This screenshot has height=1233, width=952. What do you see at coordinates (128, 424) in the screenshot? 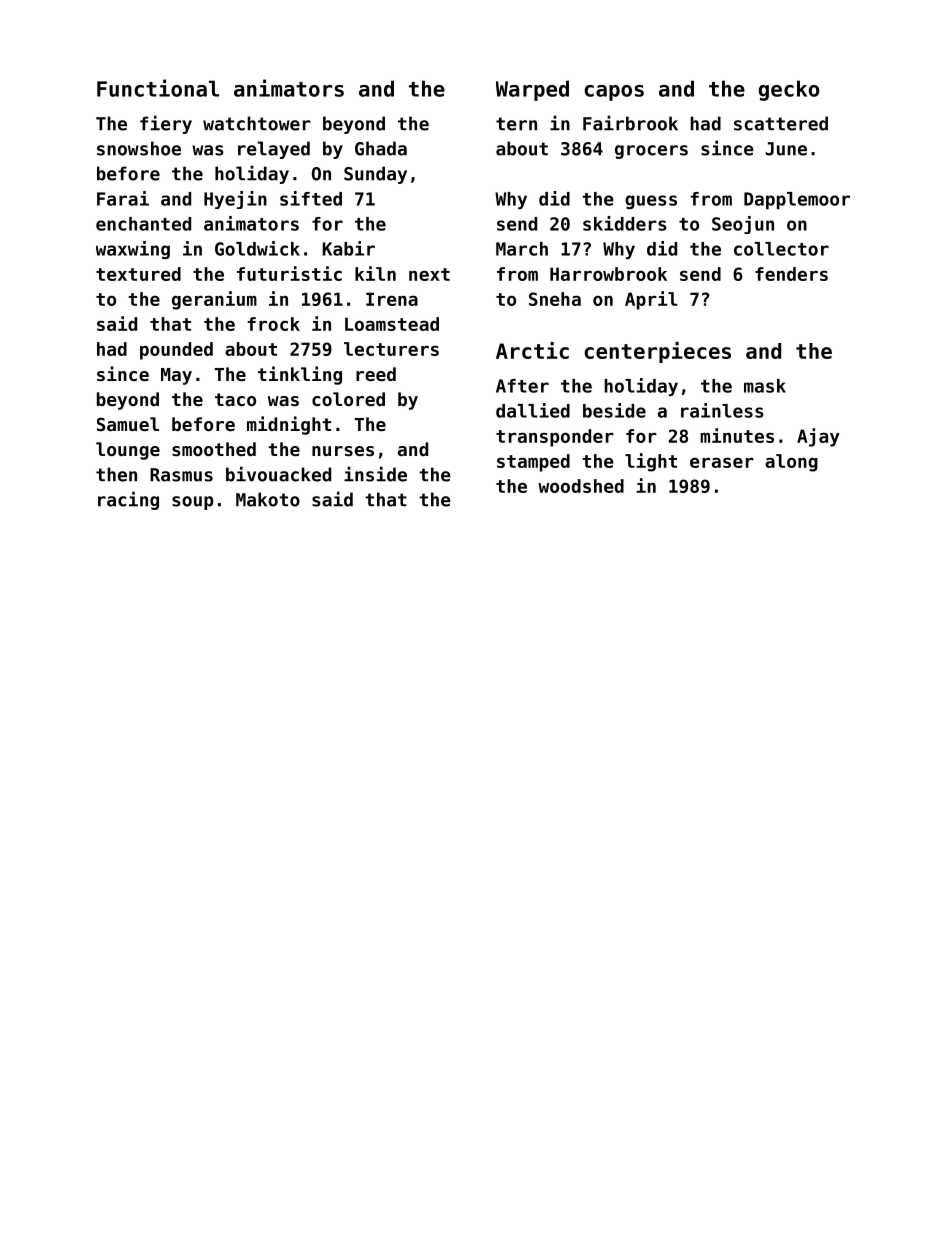
I see `Samuel` at bounding box center [128, 424].
